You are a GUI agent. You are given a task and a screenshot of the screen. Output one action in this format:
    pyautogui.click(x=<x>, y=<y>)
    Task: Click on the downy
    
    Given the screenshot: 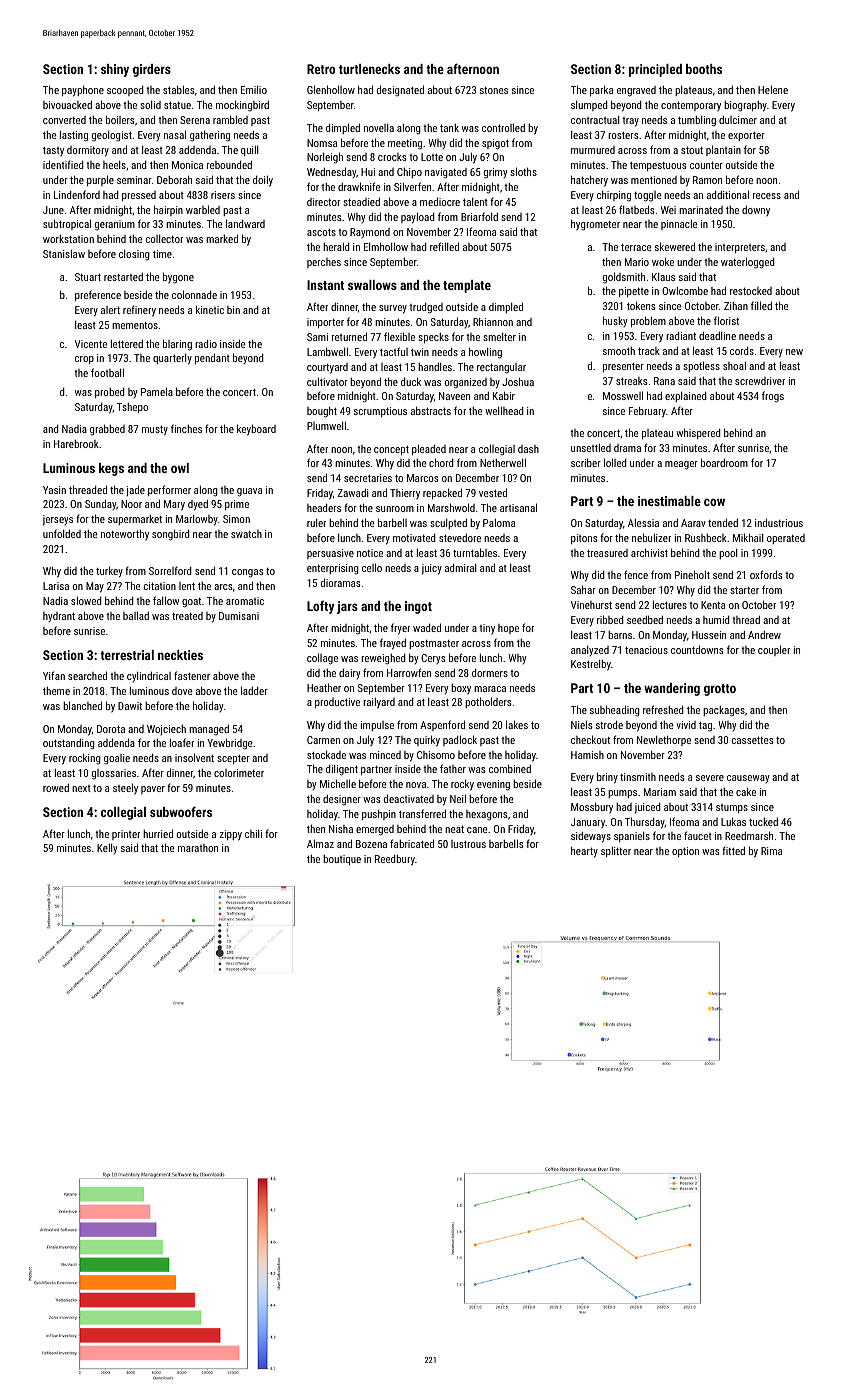 What is the action you would take?
    pyautogui.click(x=756, y=211)
